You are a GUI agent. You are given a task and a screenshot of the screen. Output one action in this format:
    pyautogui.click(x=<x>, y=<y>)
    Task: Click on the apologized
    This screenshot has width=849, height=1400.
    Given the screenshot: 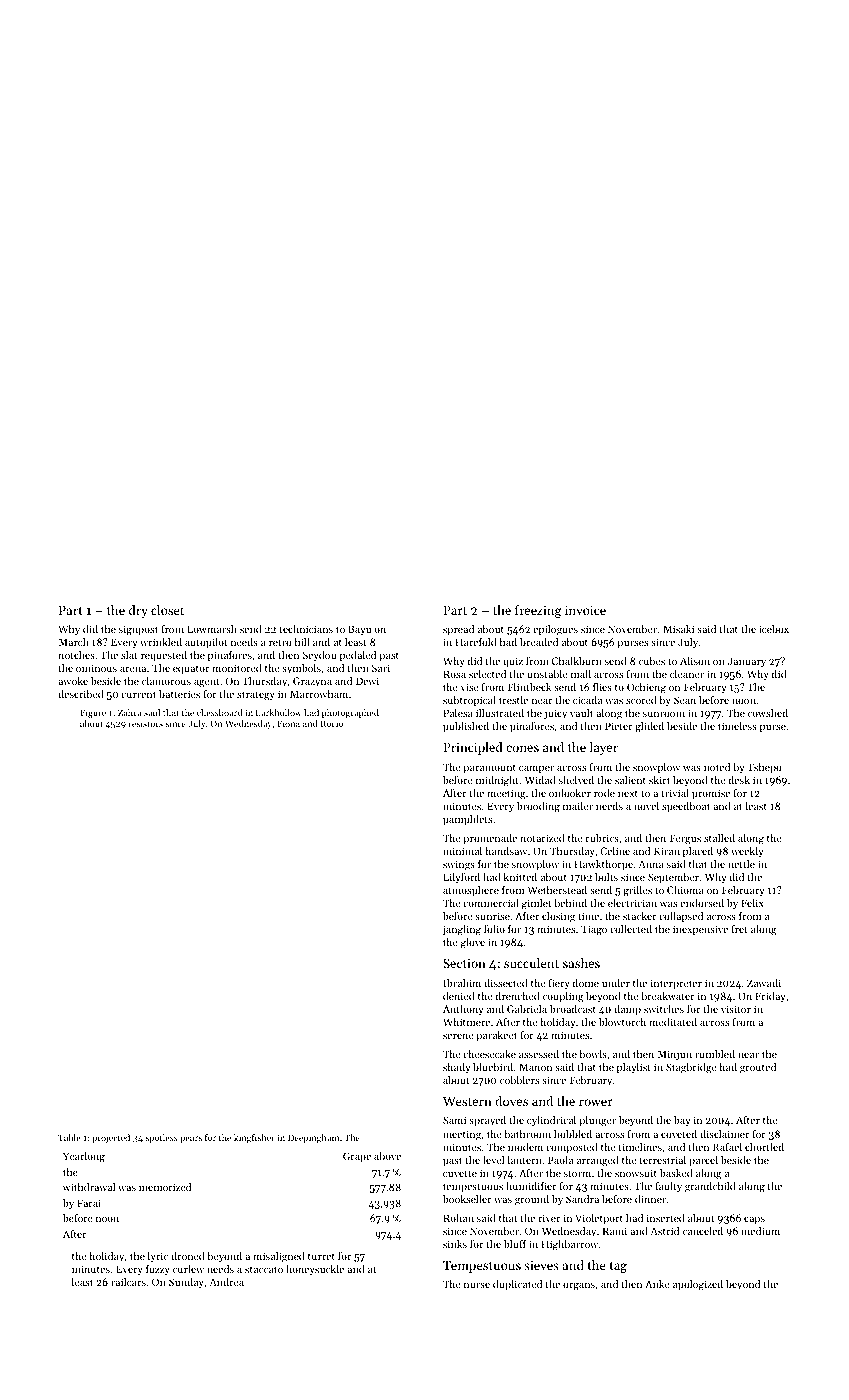 What is the action you would take?
    pyautogui.click(x=698, y=1285)
